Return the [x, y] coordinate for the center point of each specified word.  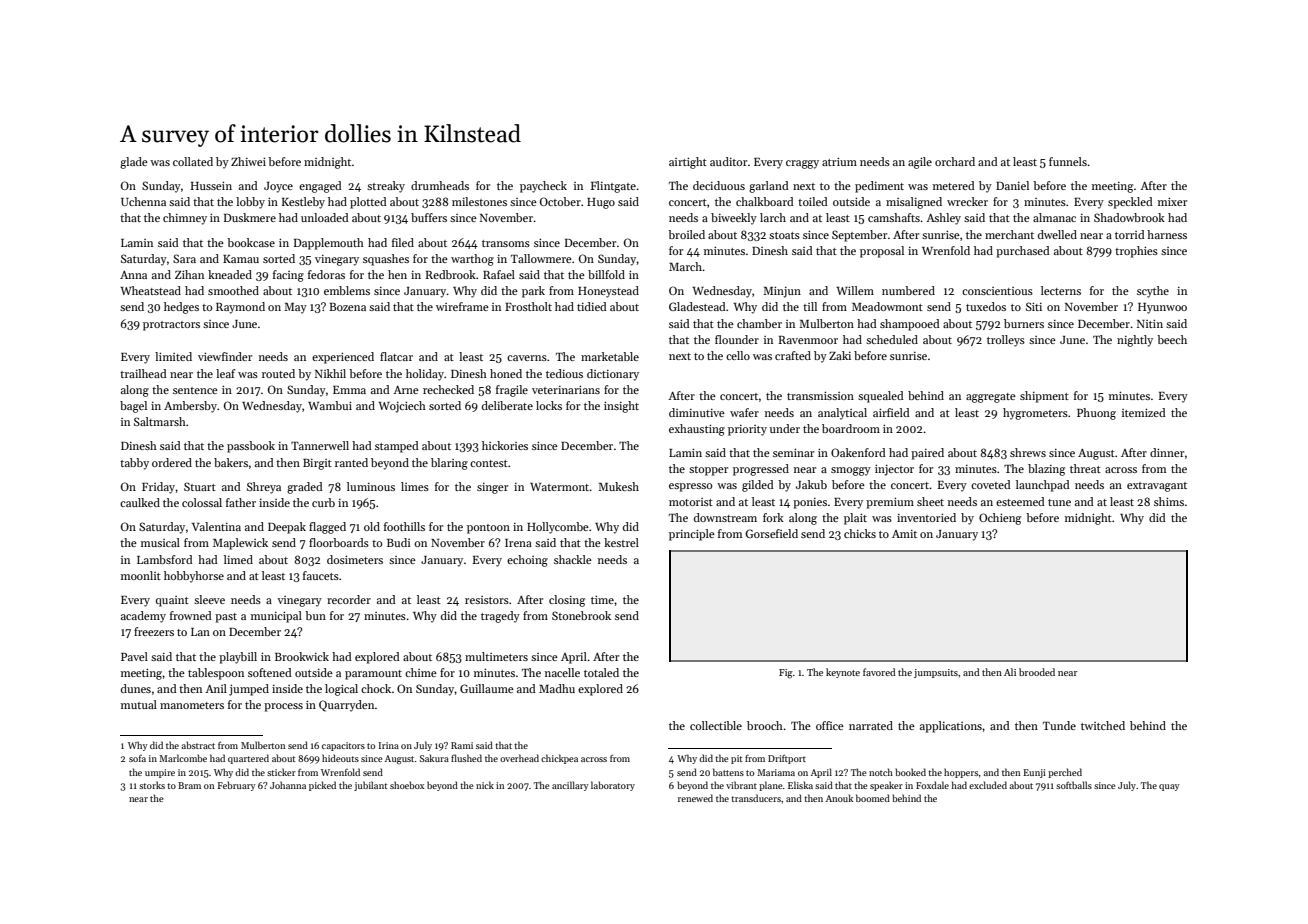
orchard [955, 161]
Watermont [560, 487]
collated [193, 161]
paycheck [543, 187]
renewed [695, 798]
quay [1169, 787]
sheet [930, 501]
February [236, 786]
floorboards [339, 542]
